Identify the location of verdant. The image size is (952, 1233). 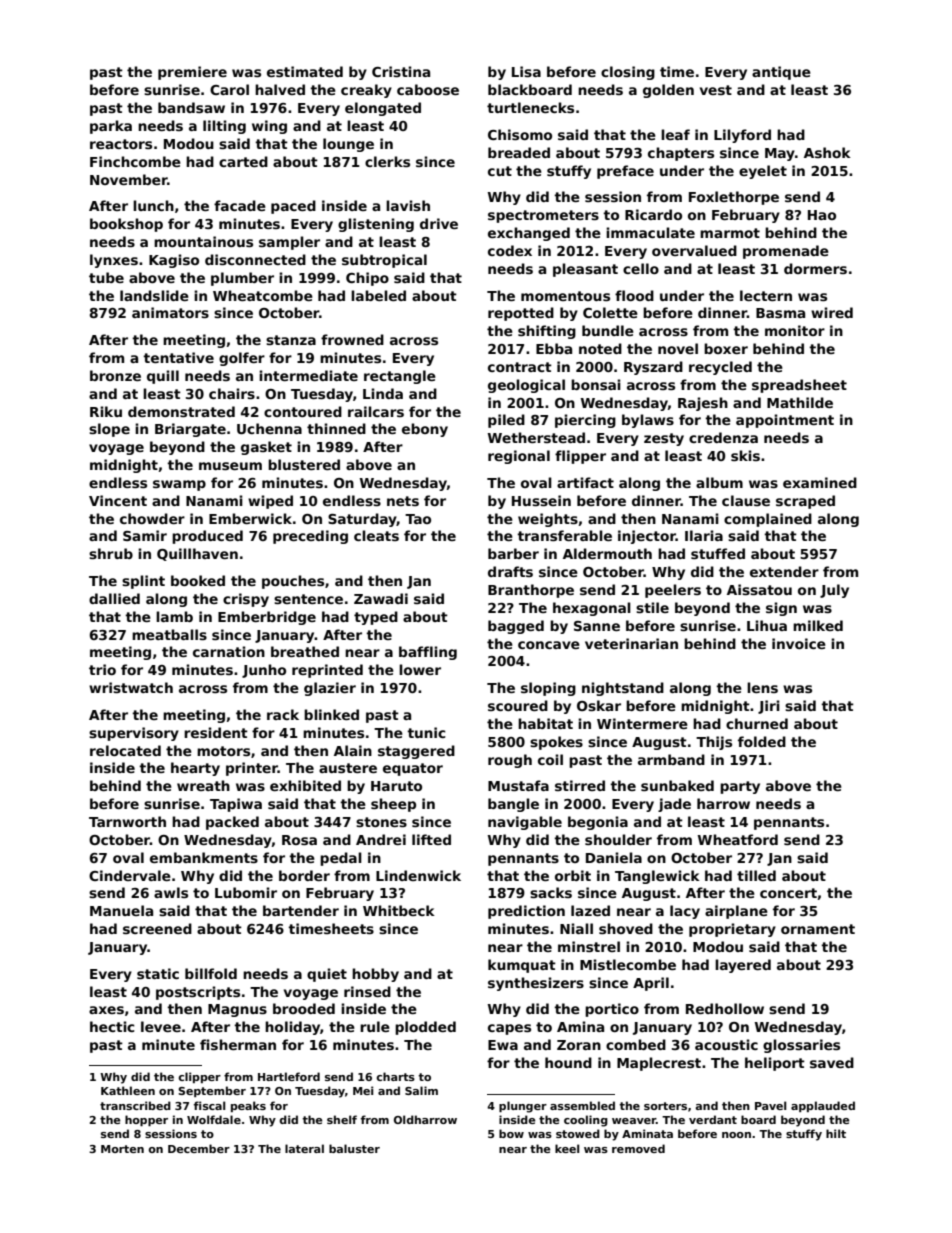
(713, 1119).
